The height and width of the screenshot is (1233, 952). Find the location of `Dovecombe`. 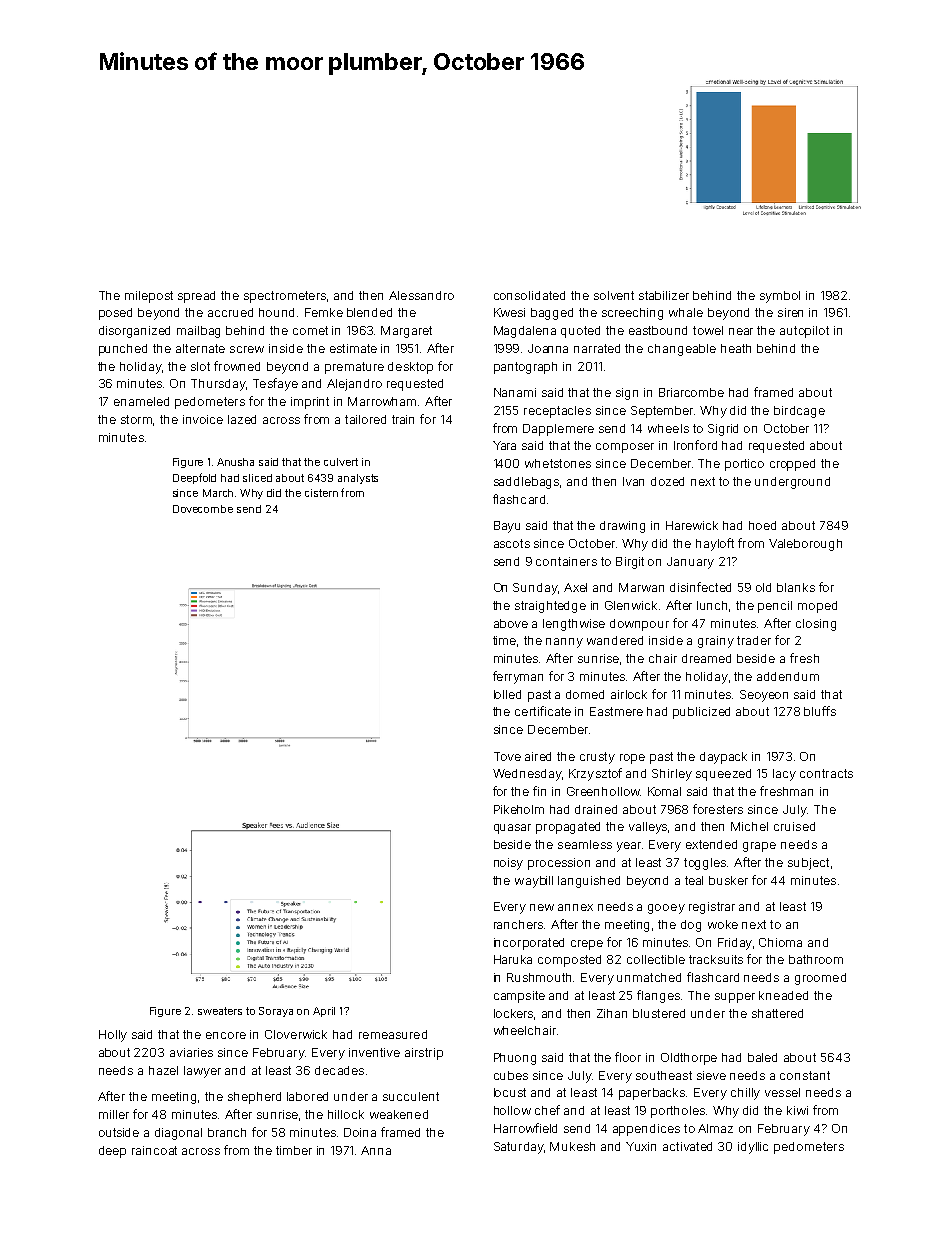

Dovecombe is located at coordinates (203, 509).
